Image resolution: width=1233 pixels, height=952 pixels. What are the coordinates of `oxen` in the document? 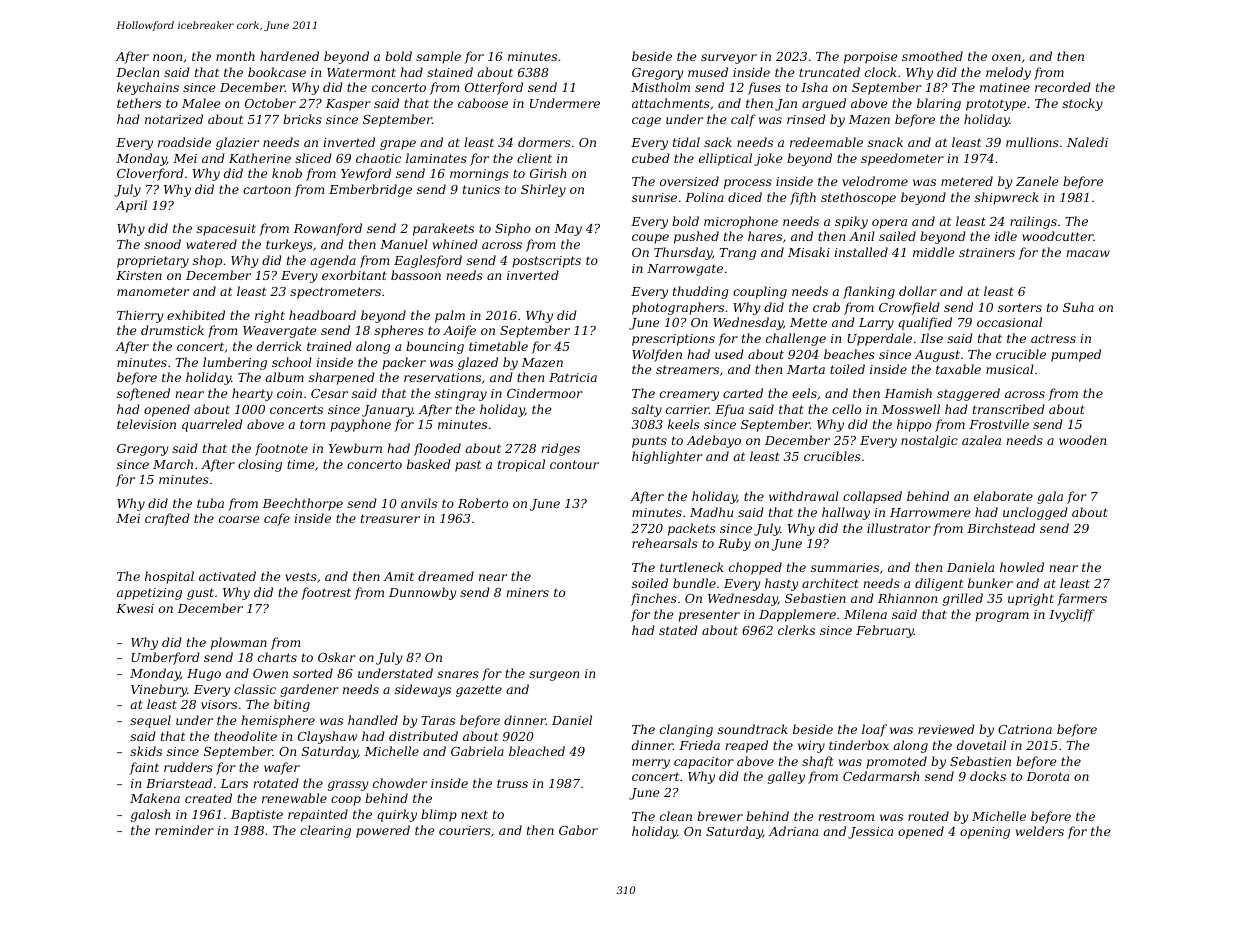 It's located at (1006, 57).
